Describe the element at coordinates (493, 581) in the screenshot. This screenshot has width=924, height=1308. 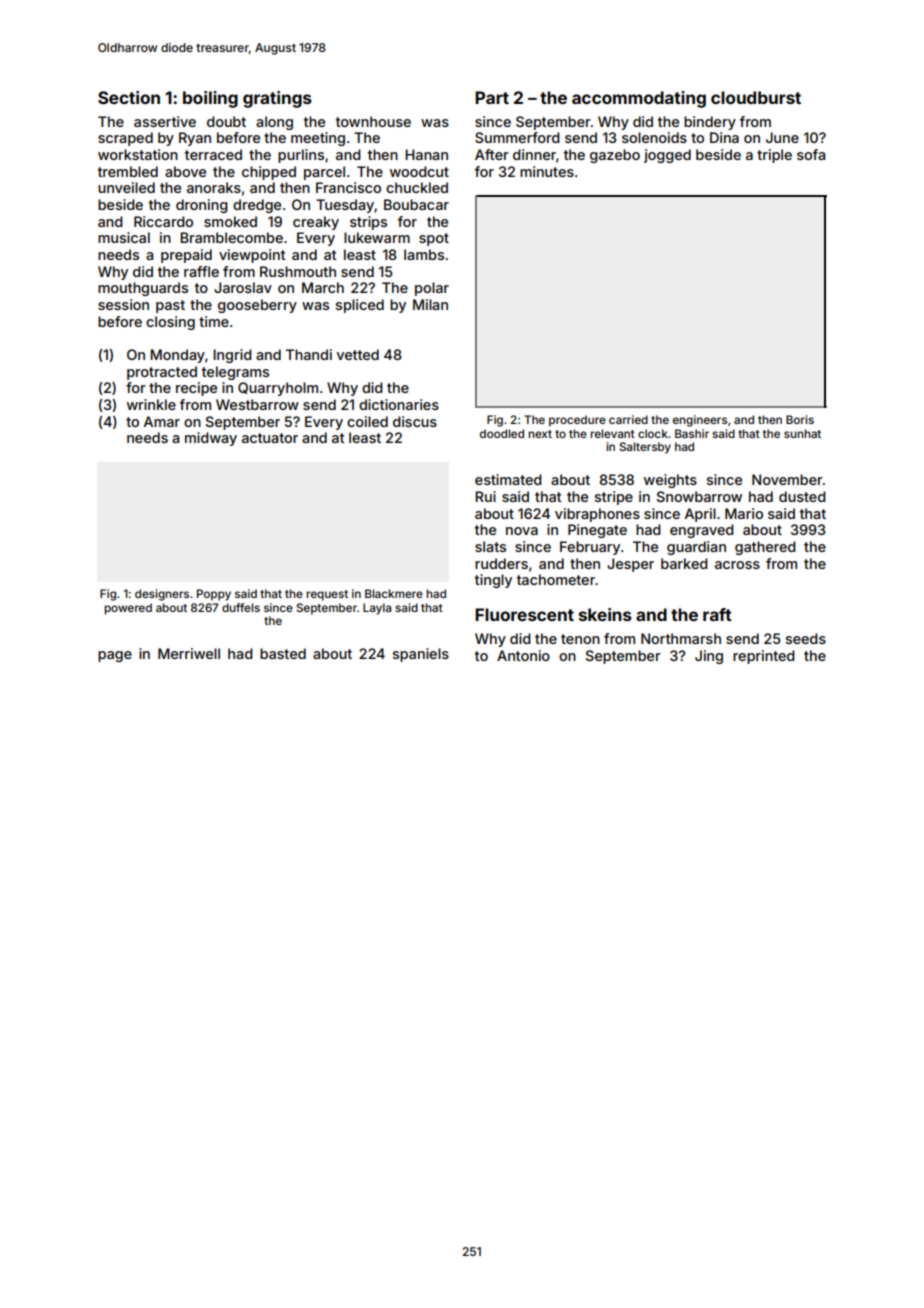
I see `tingly` at that location.
